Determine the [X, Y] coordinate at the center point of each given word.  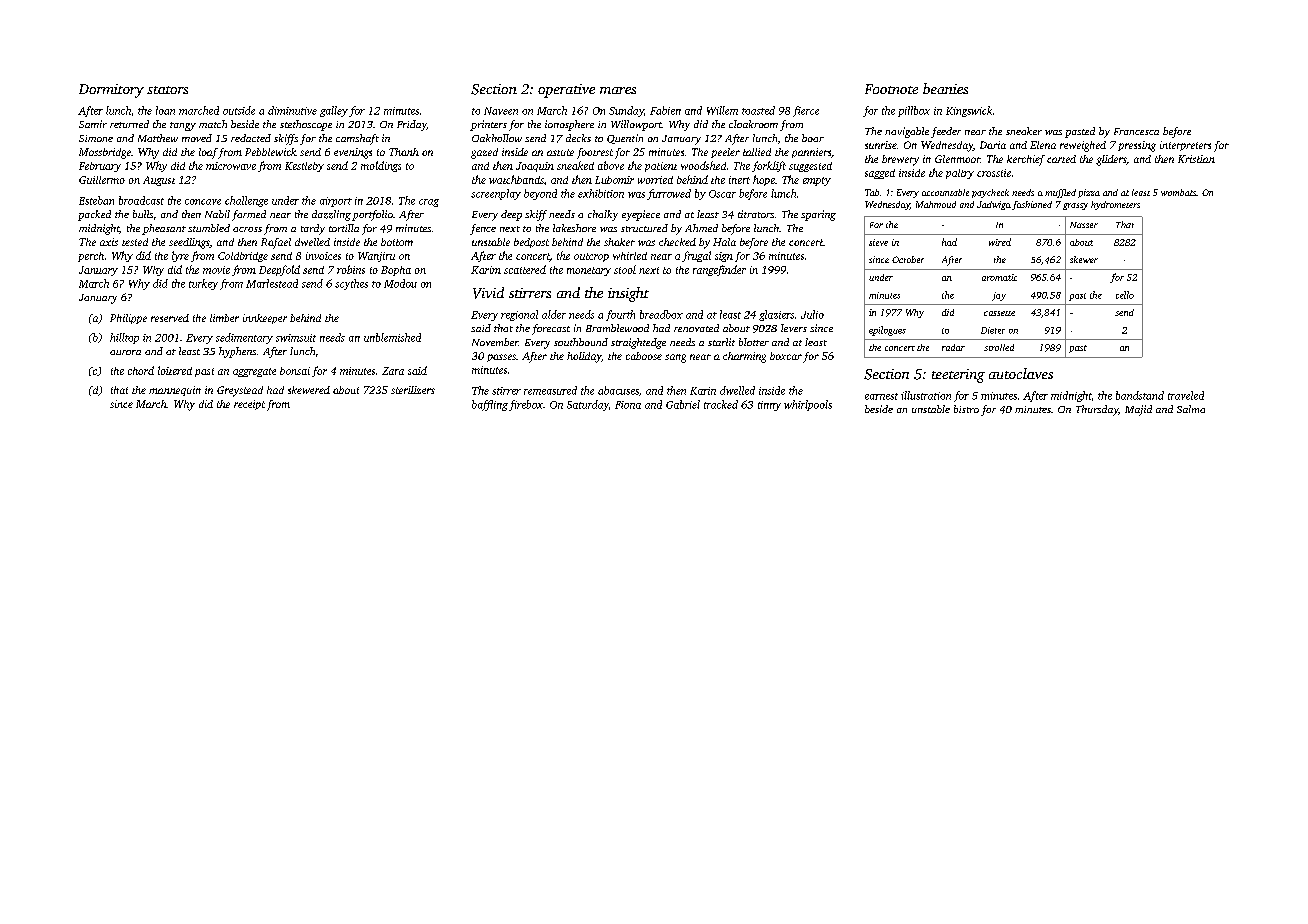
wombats [1178, 192]
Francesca [1136, 131]
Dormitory [111, 91]
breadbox [661, 314]
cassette [999, 313]
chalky [603, 215]
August [159, 181]
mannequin [175, 391]
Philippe [128, 319]
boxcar [786, 356]
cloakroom [753, 124]
